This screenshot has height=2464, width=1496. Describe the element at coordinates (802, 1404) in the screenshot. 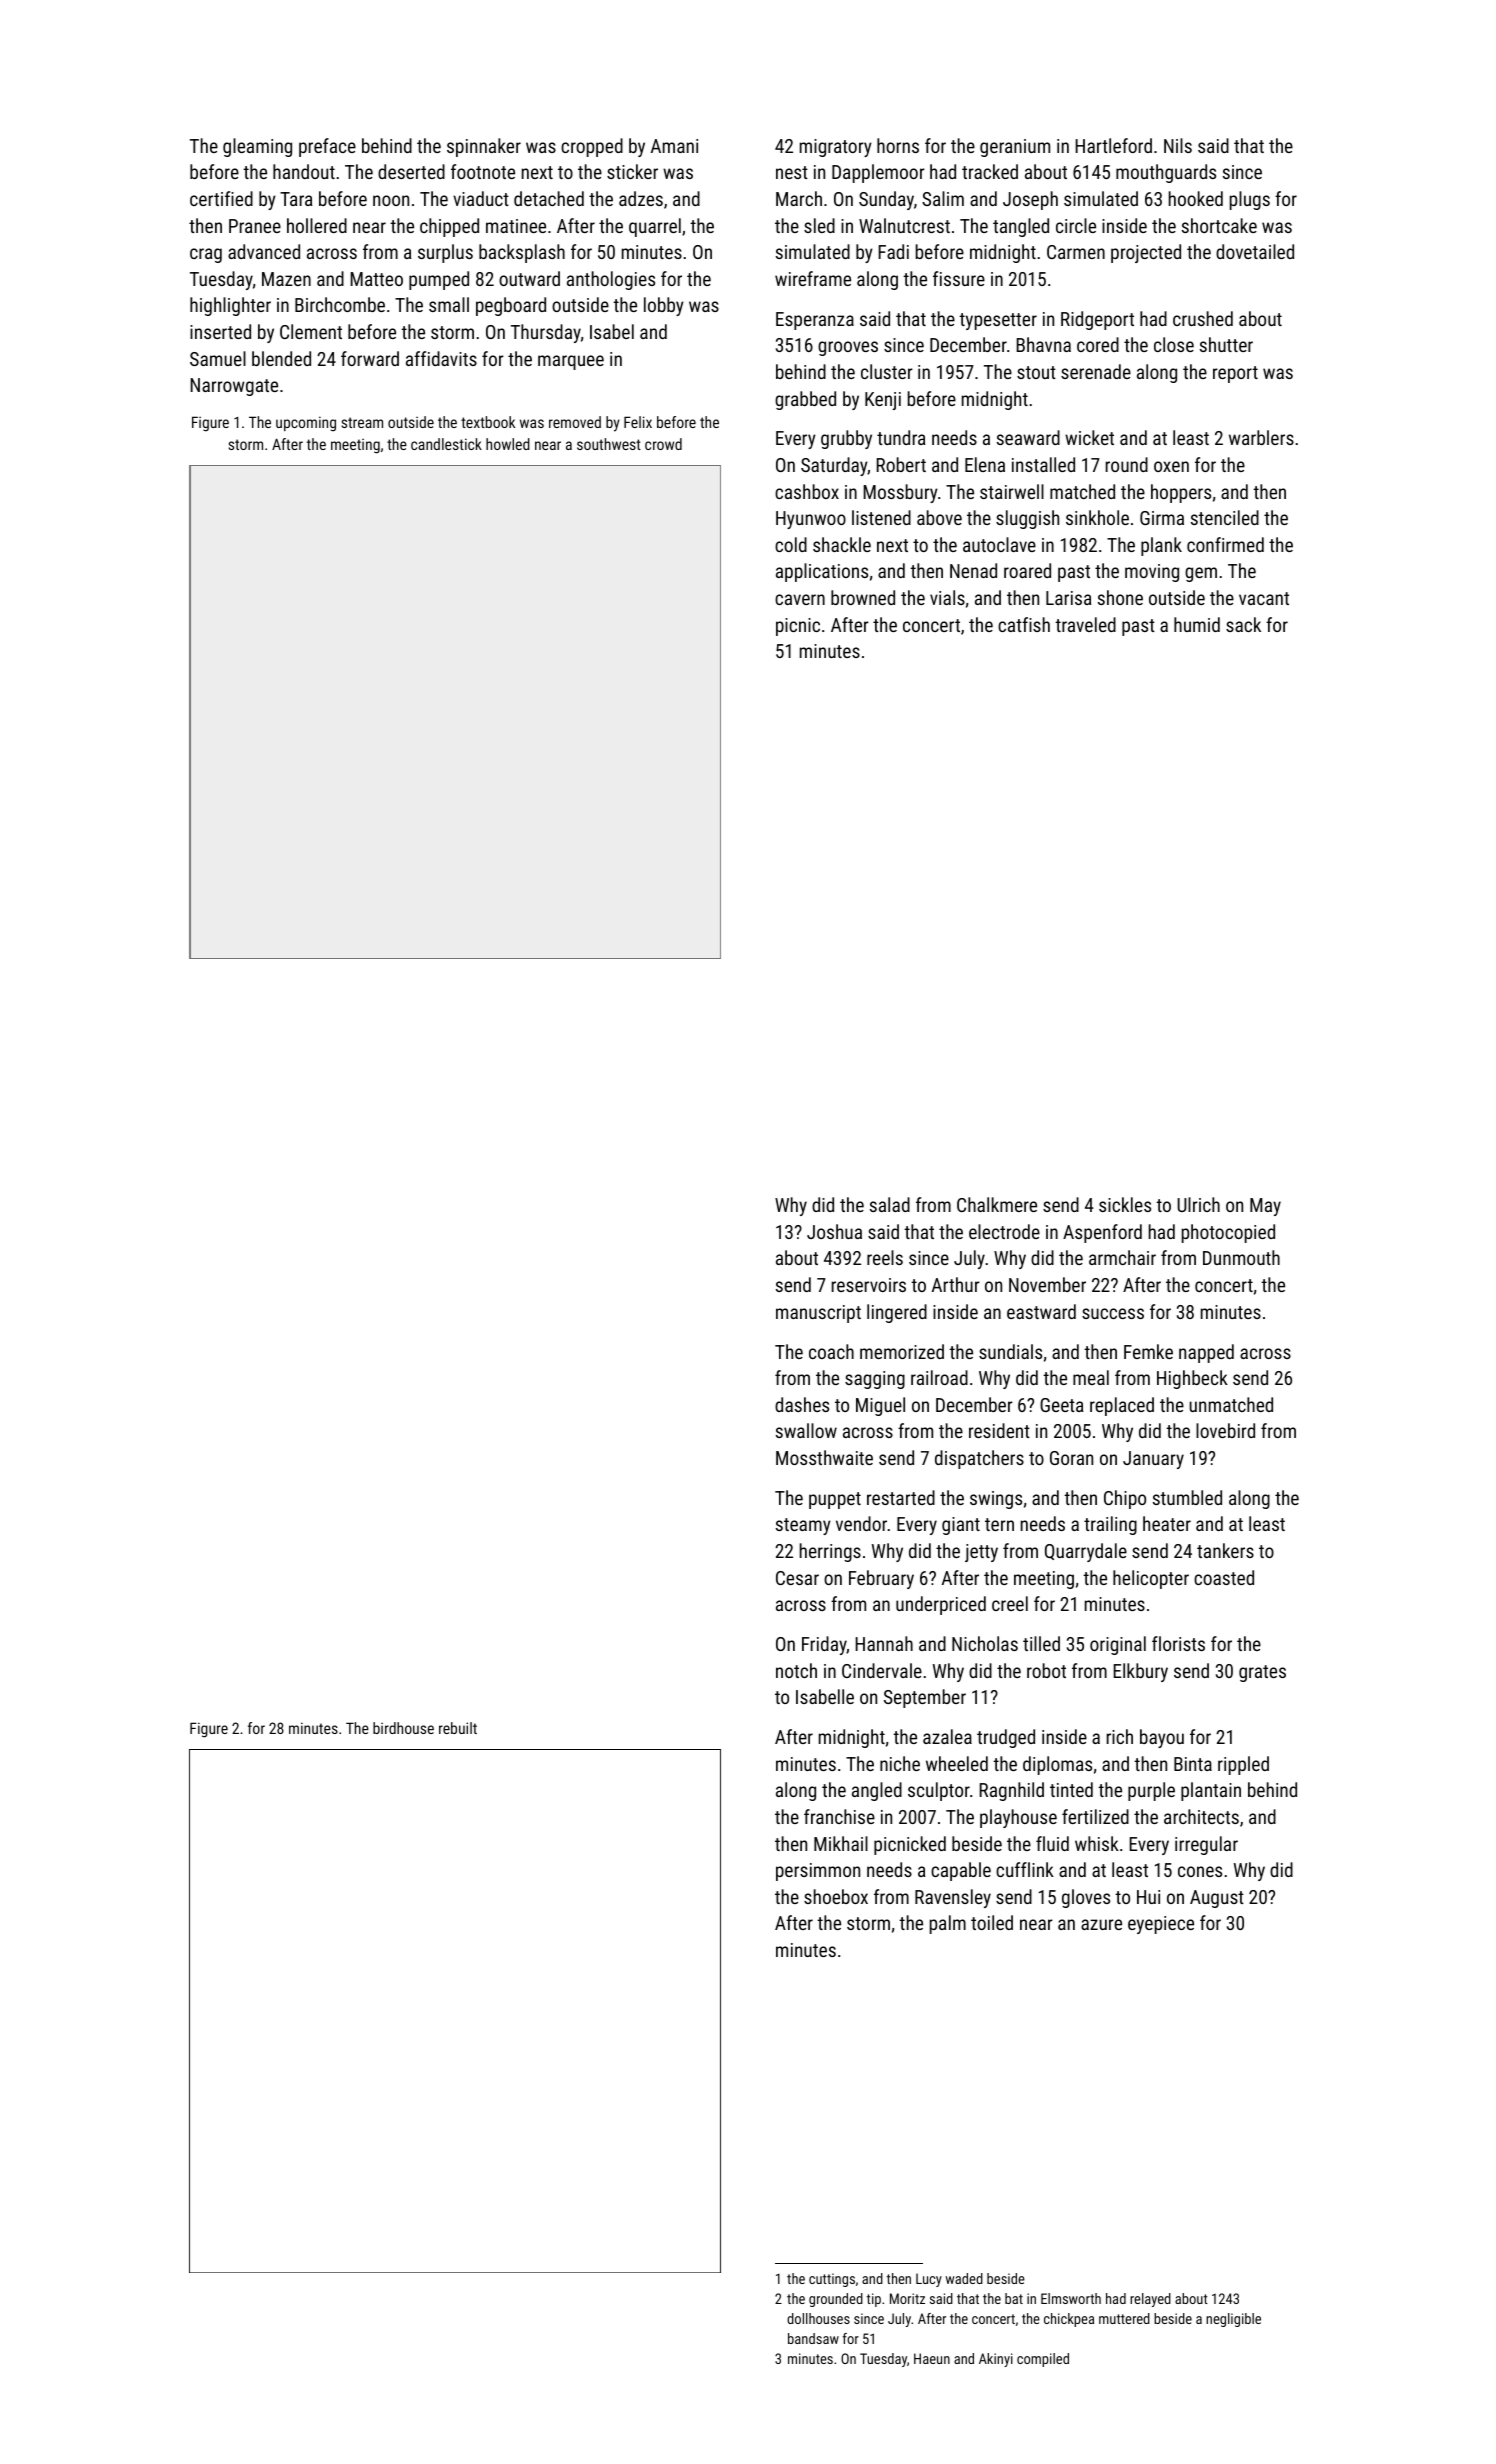

I see `dashes` at that location.
